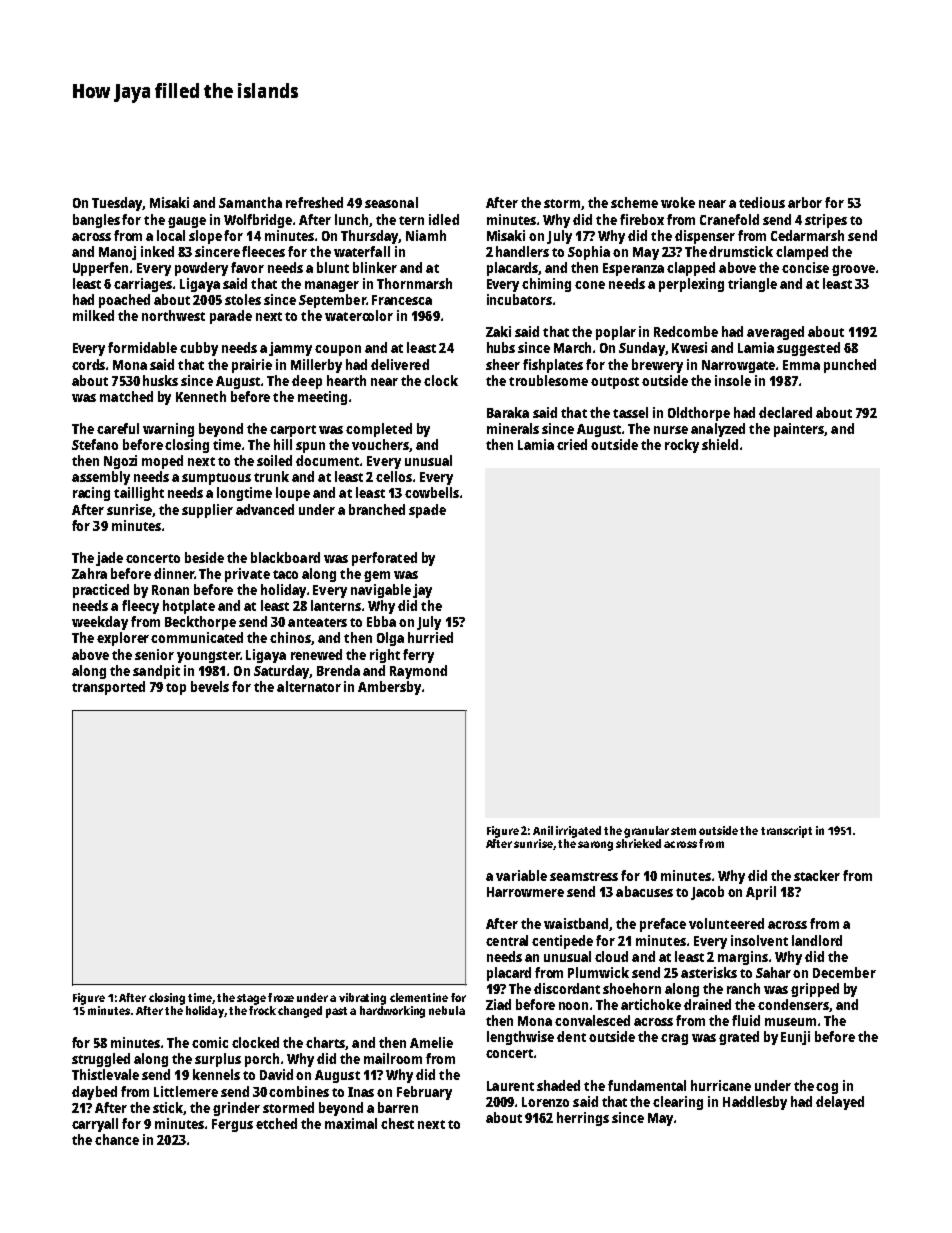 The image size is (952, 1233). I want to click on racing, so click(91, 494).
